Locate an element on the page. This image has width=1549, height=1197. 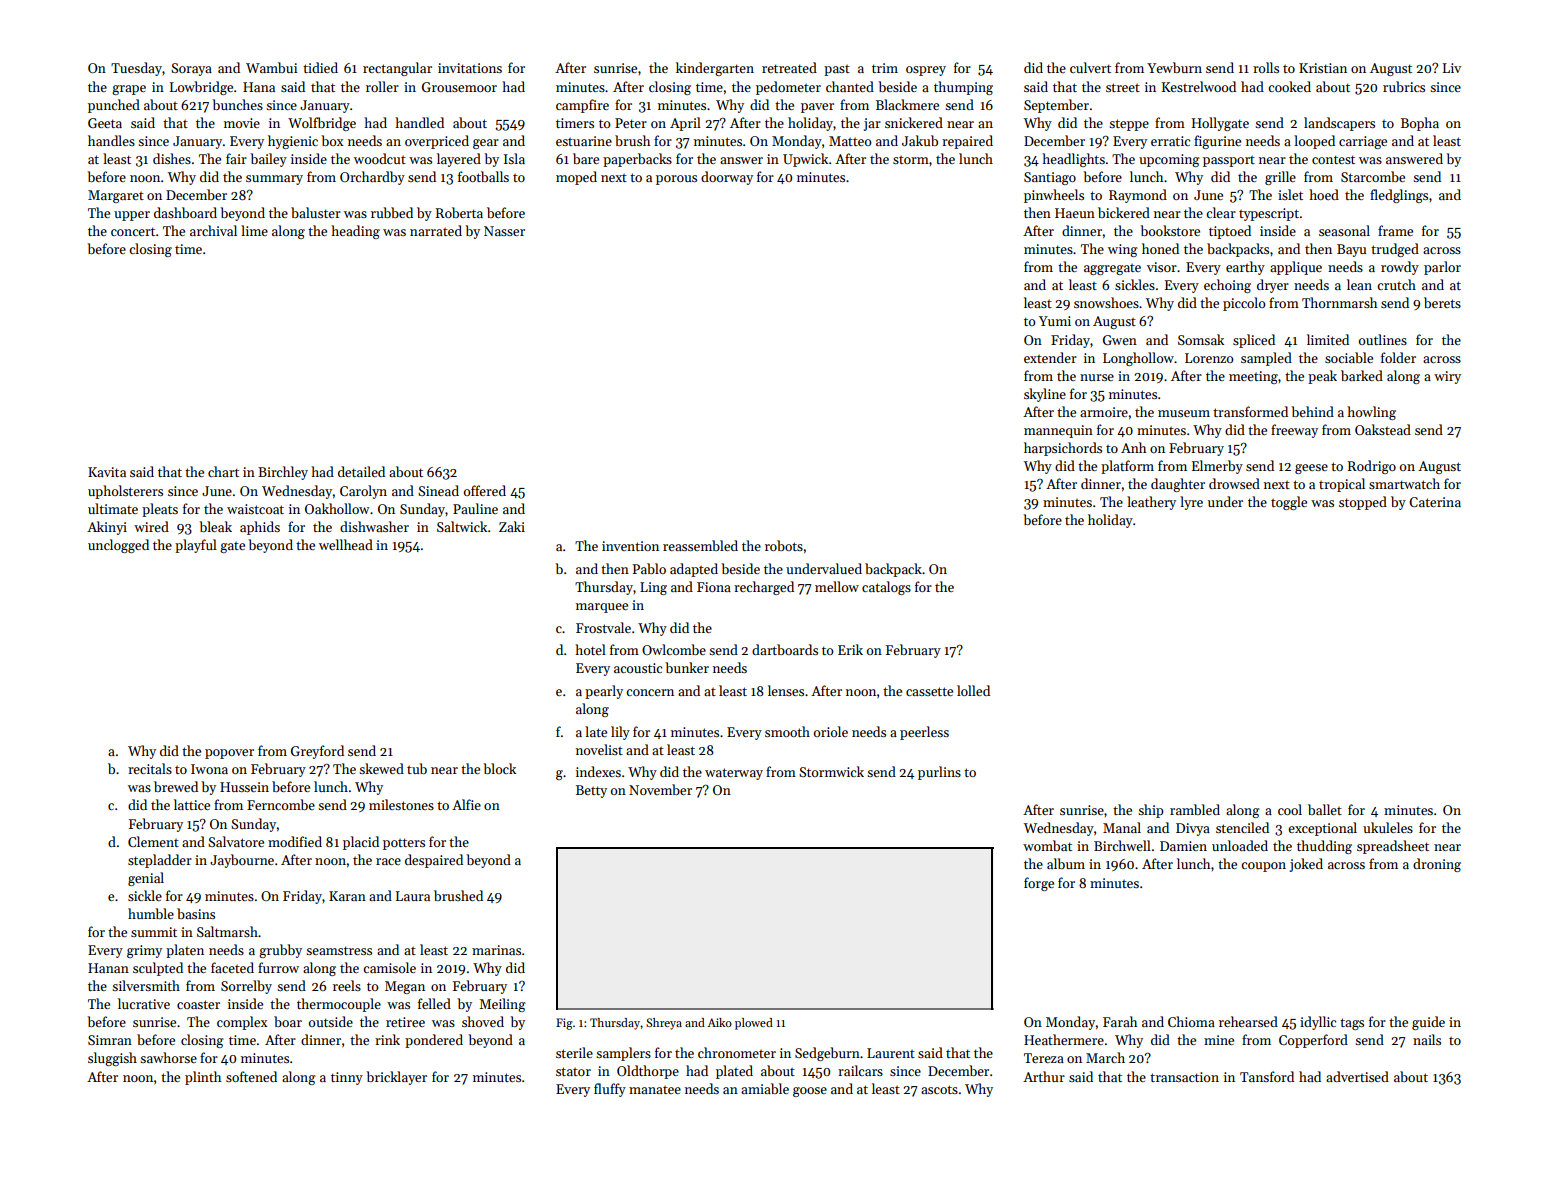
Pablo is located at coordinates (649, 568).
